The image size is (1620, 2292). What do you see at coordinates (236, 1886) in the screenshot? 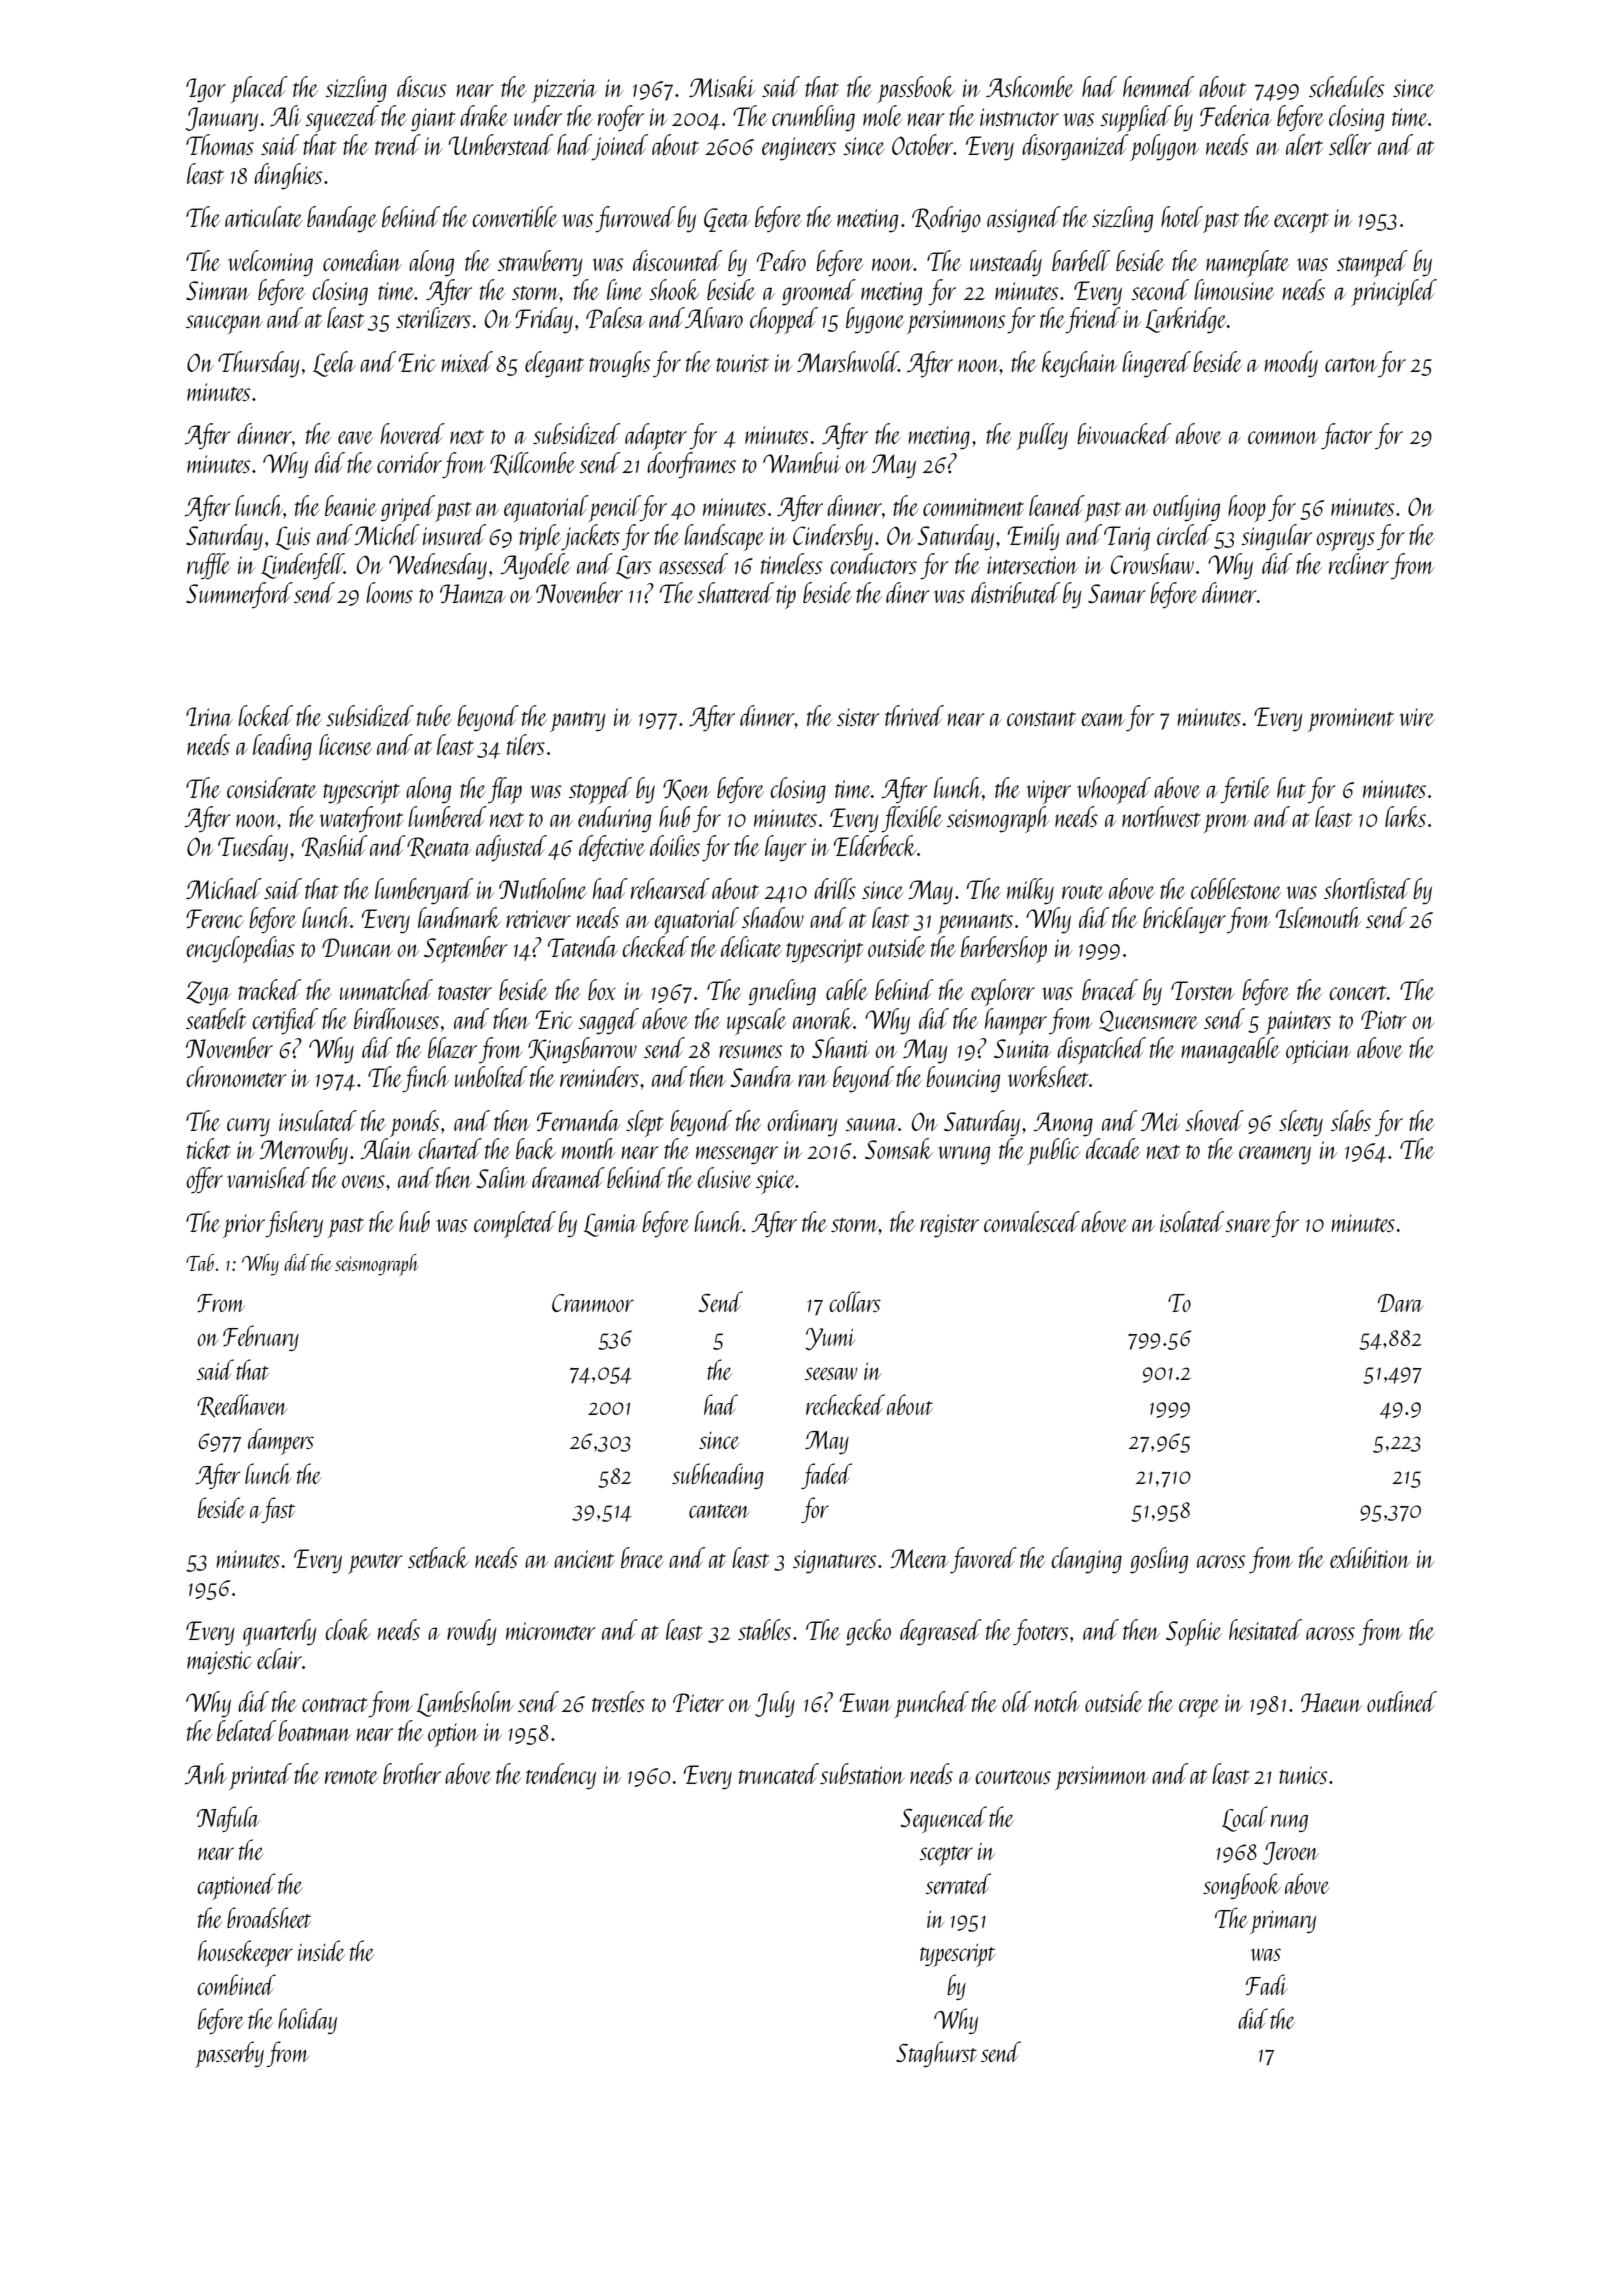
I see `captioned` at bounding box center [236, 1886].
